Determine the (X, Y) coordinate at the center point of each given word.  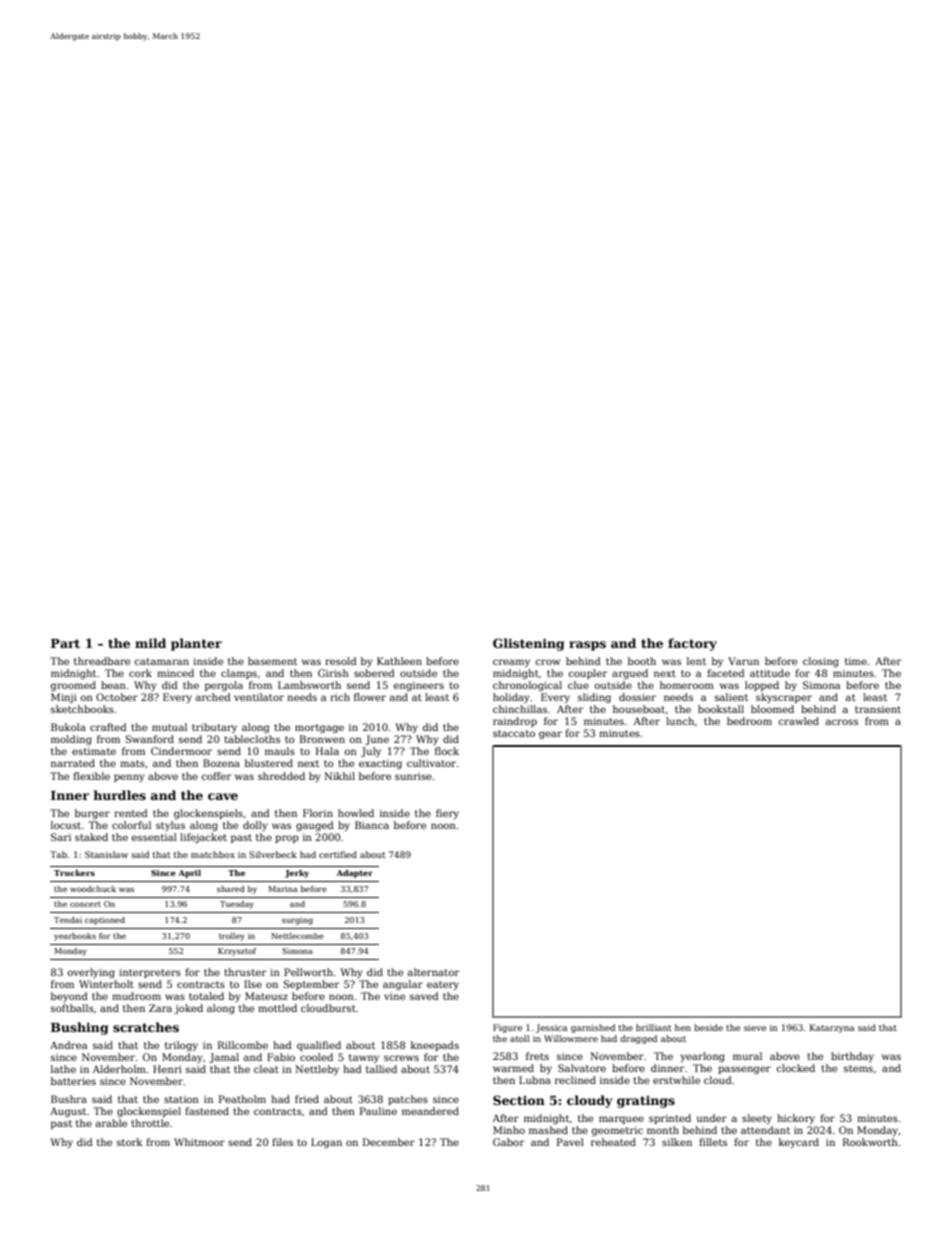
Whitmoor (199, 1142)
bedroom (749, 721)
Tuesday (237, 905)
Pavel (570, 1142)
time (856, 661)
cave (223, 796)
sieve (755, 1027)
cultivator (431, 763)
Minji (64, 698)
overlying (91, 973)
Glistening (528, 644)
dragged (638, 1039)
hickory (796, 1119)
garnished (593, 1028)
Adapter (354, 874)
